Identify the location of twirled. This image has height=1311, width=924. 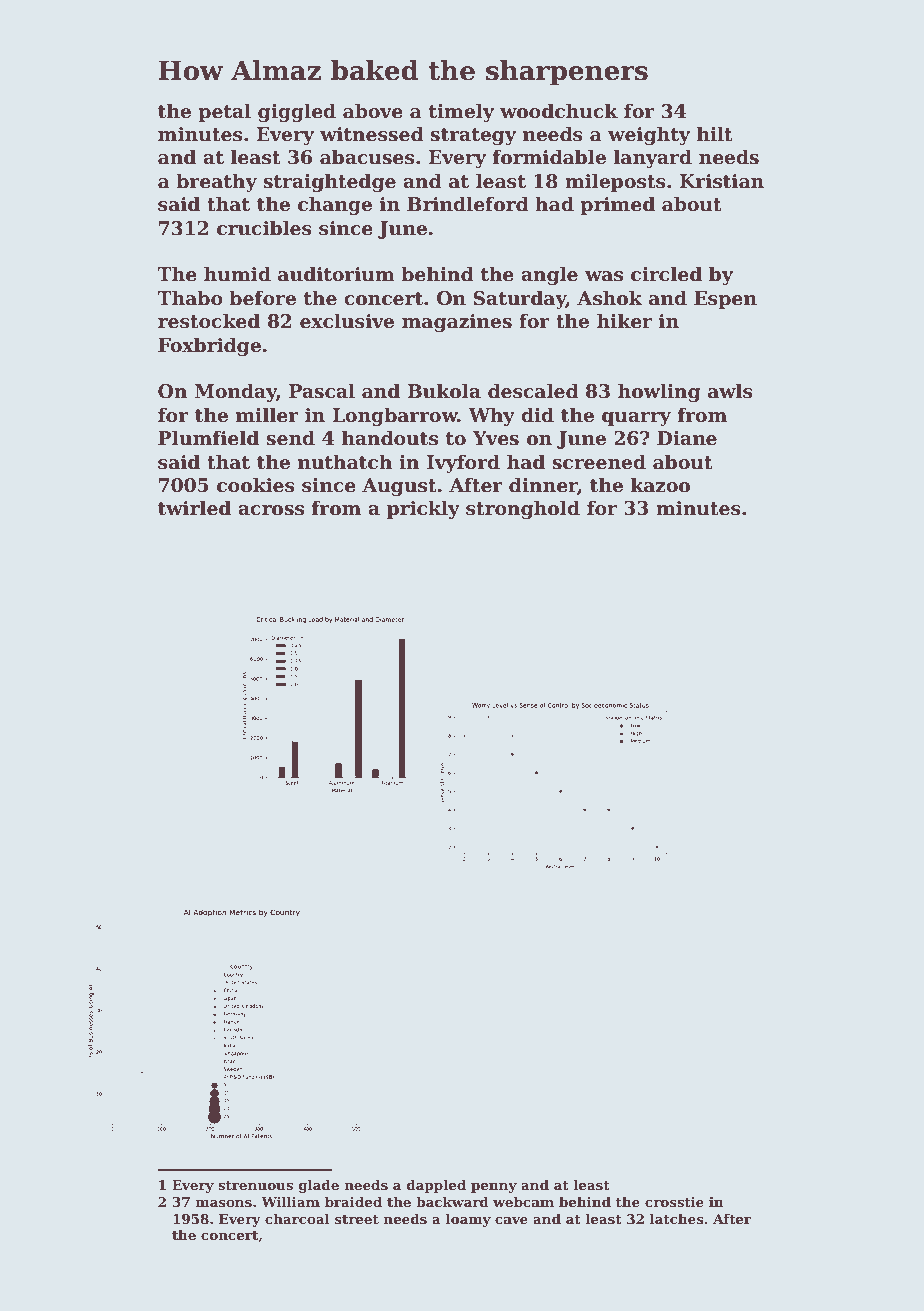
(194, 508).
